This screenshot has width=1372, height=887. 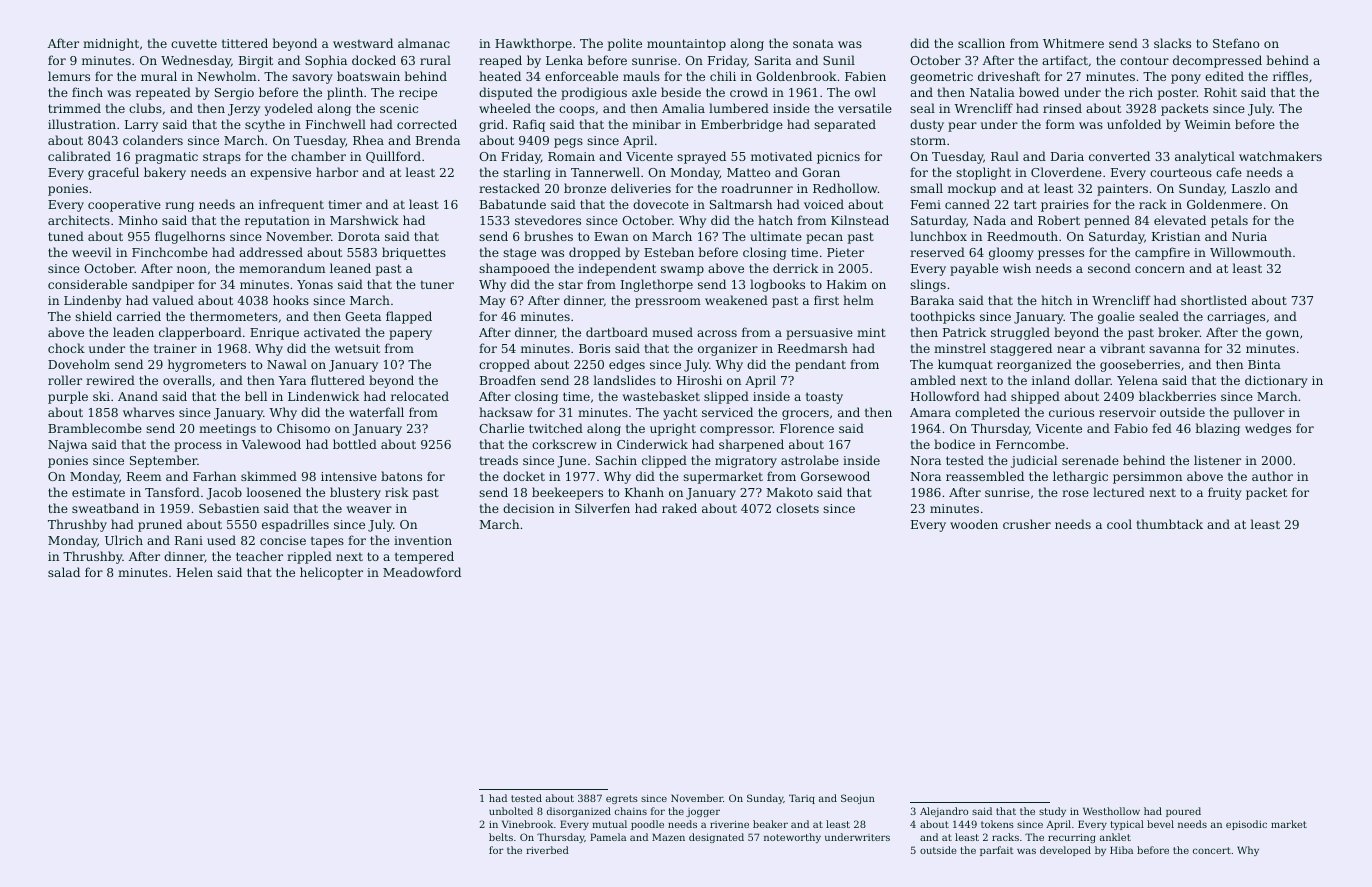 I want to click on parfait, so click(x=996, y=851).
